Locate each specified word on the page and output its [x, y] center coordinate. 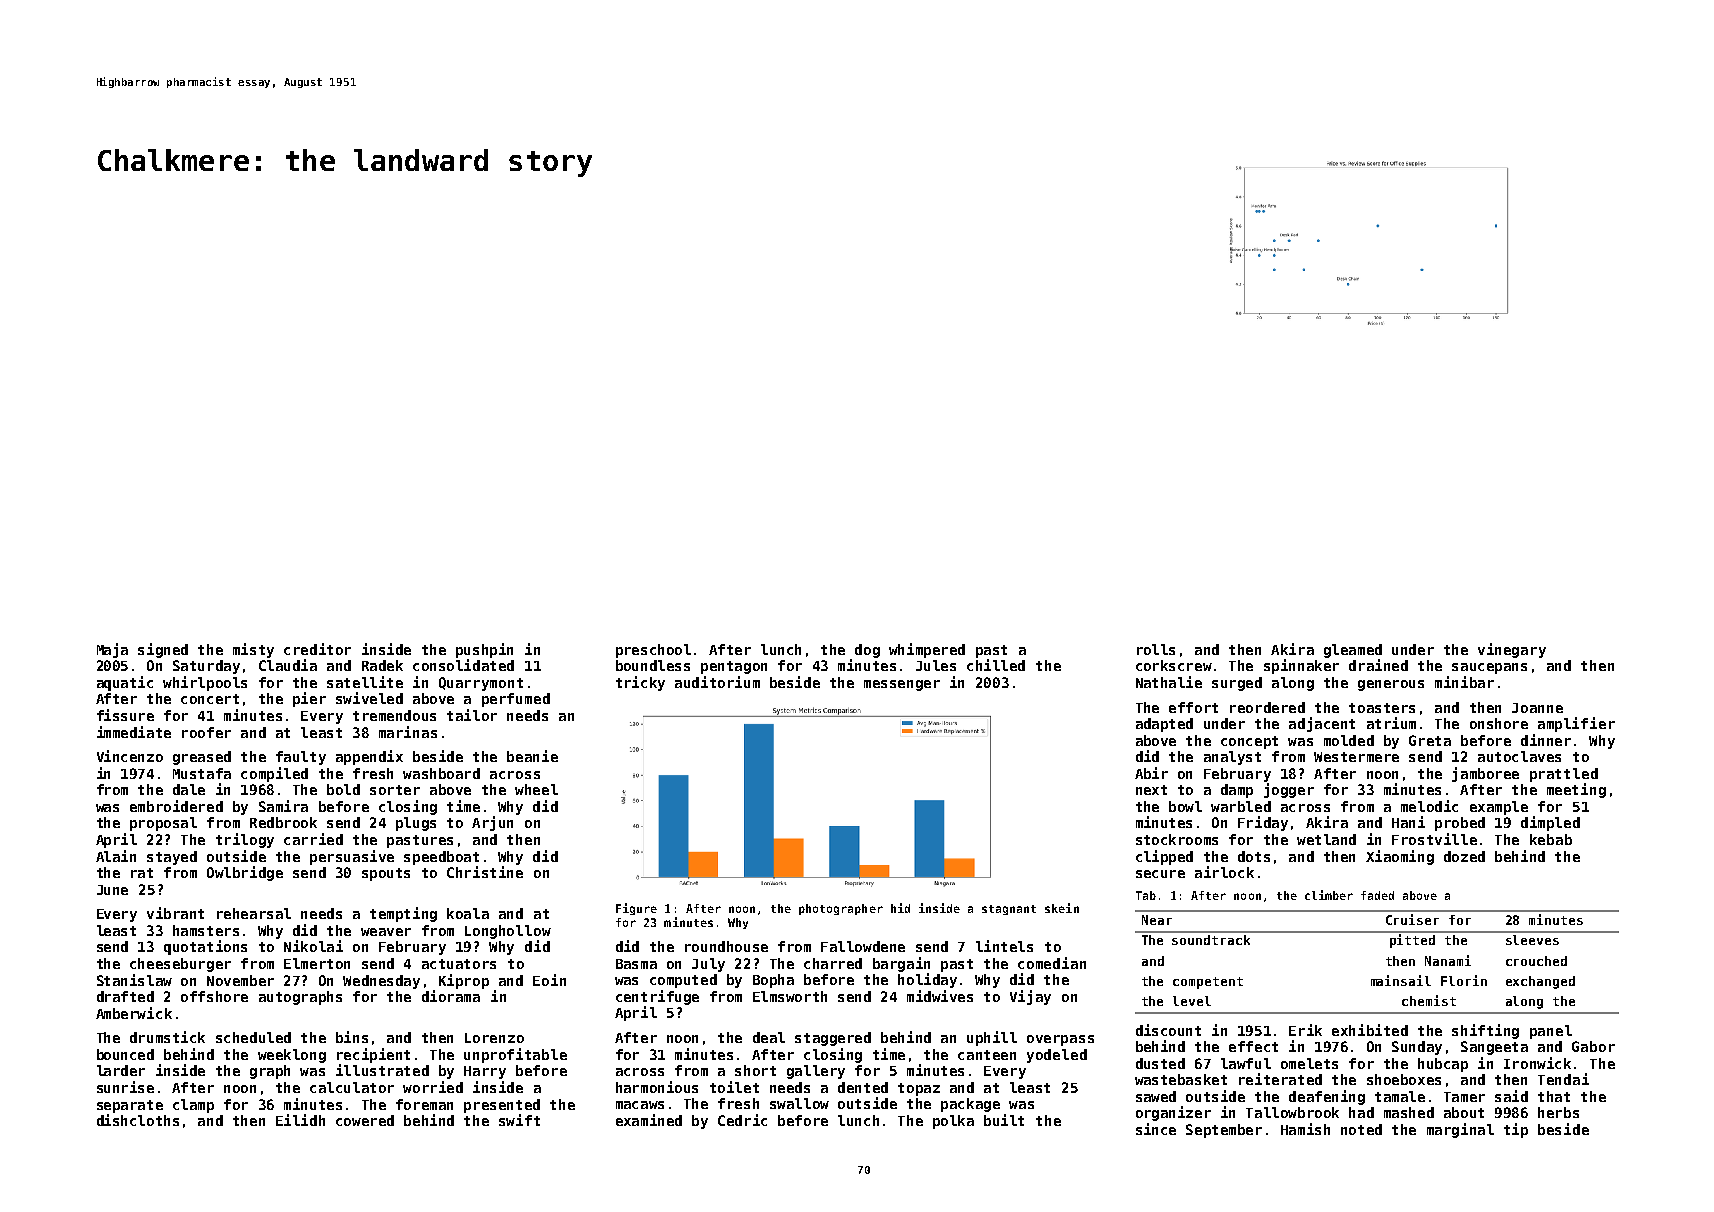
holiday [927, 980]
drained [1378, 665]
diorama [451, 996]
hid [900, 908]
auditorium [717, 682]
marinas [408, 732]
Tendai [1563, 1079]
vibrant [175, 913]
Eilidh [300, 1120]
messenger [902, 685]
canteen [987, 1055]
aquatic [125, 683]
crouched [1536, 961]
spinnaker [1301, 666]
